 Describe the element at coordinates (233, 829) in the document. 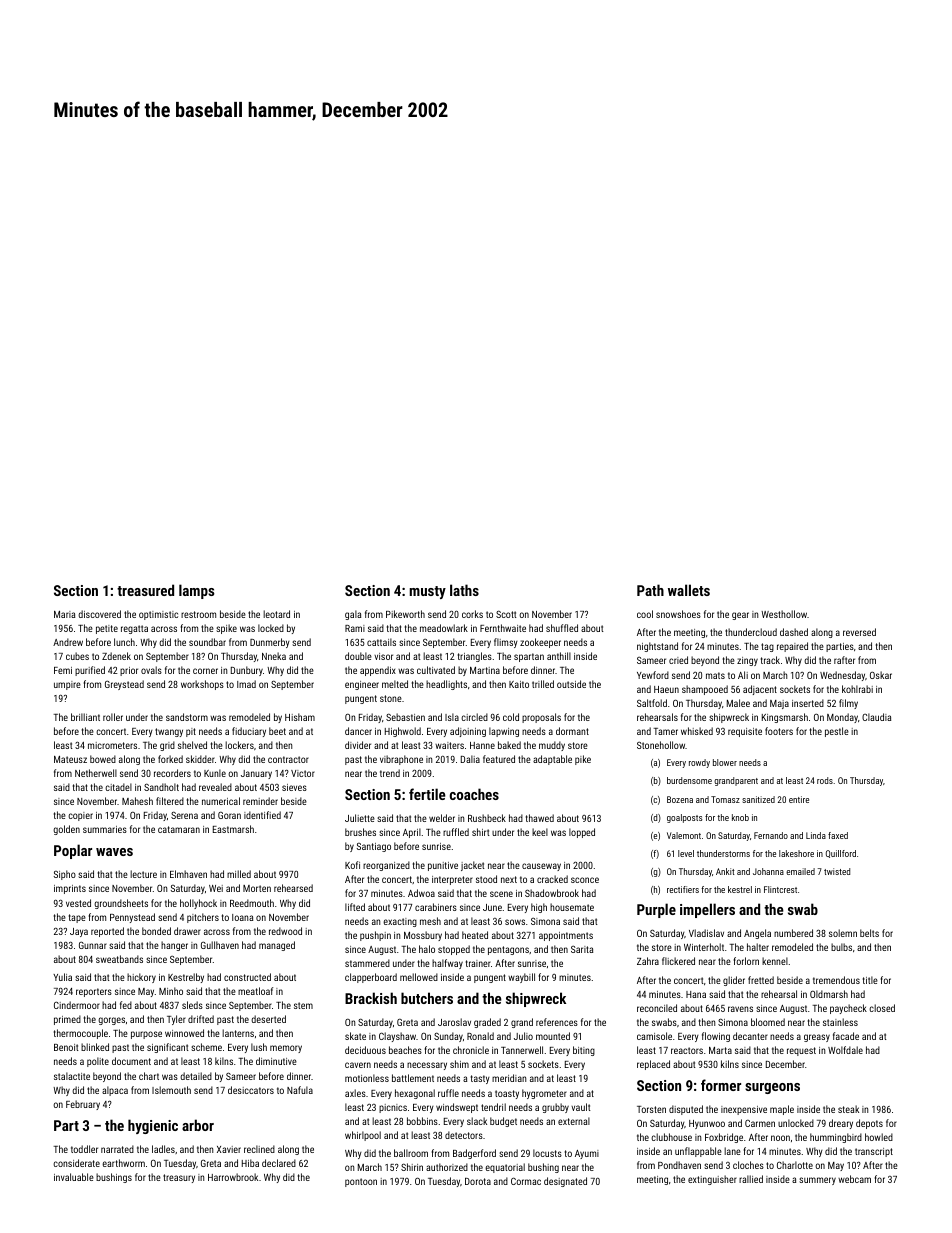

I see `Eastmarsh` at that location.
